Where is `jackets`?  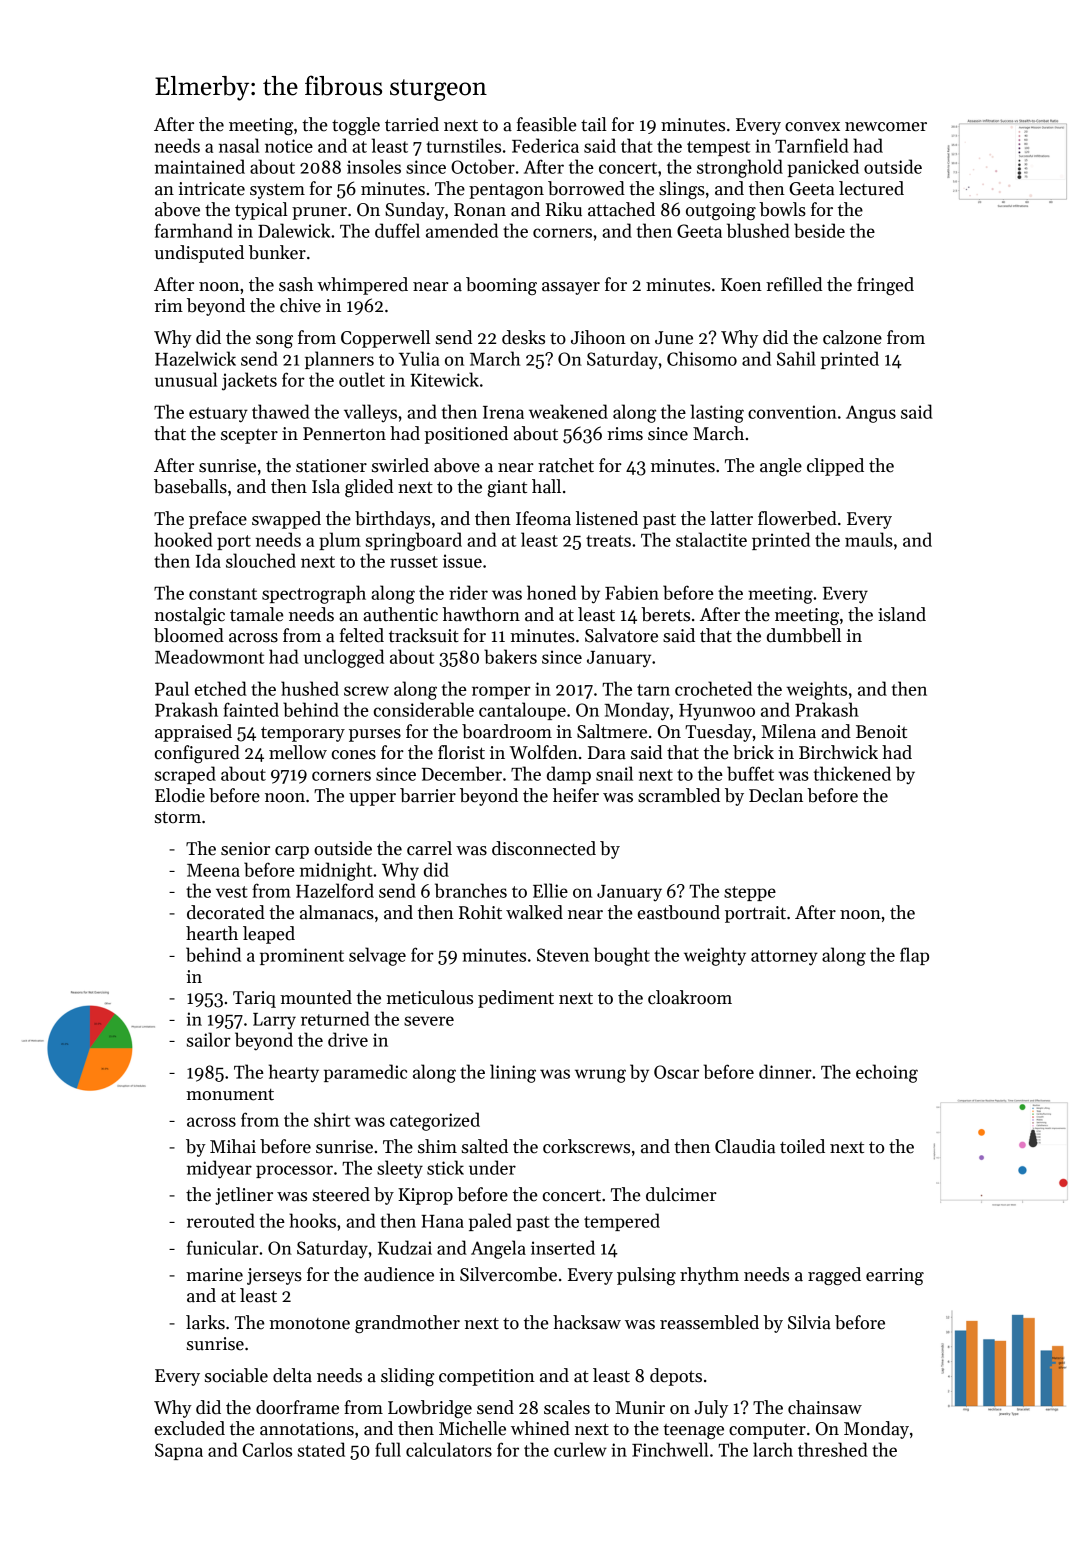
jackets is located at coordinates (249, 381).
